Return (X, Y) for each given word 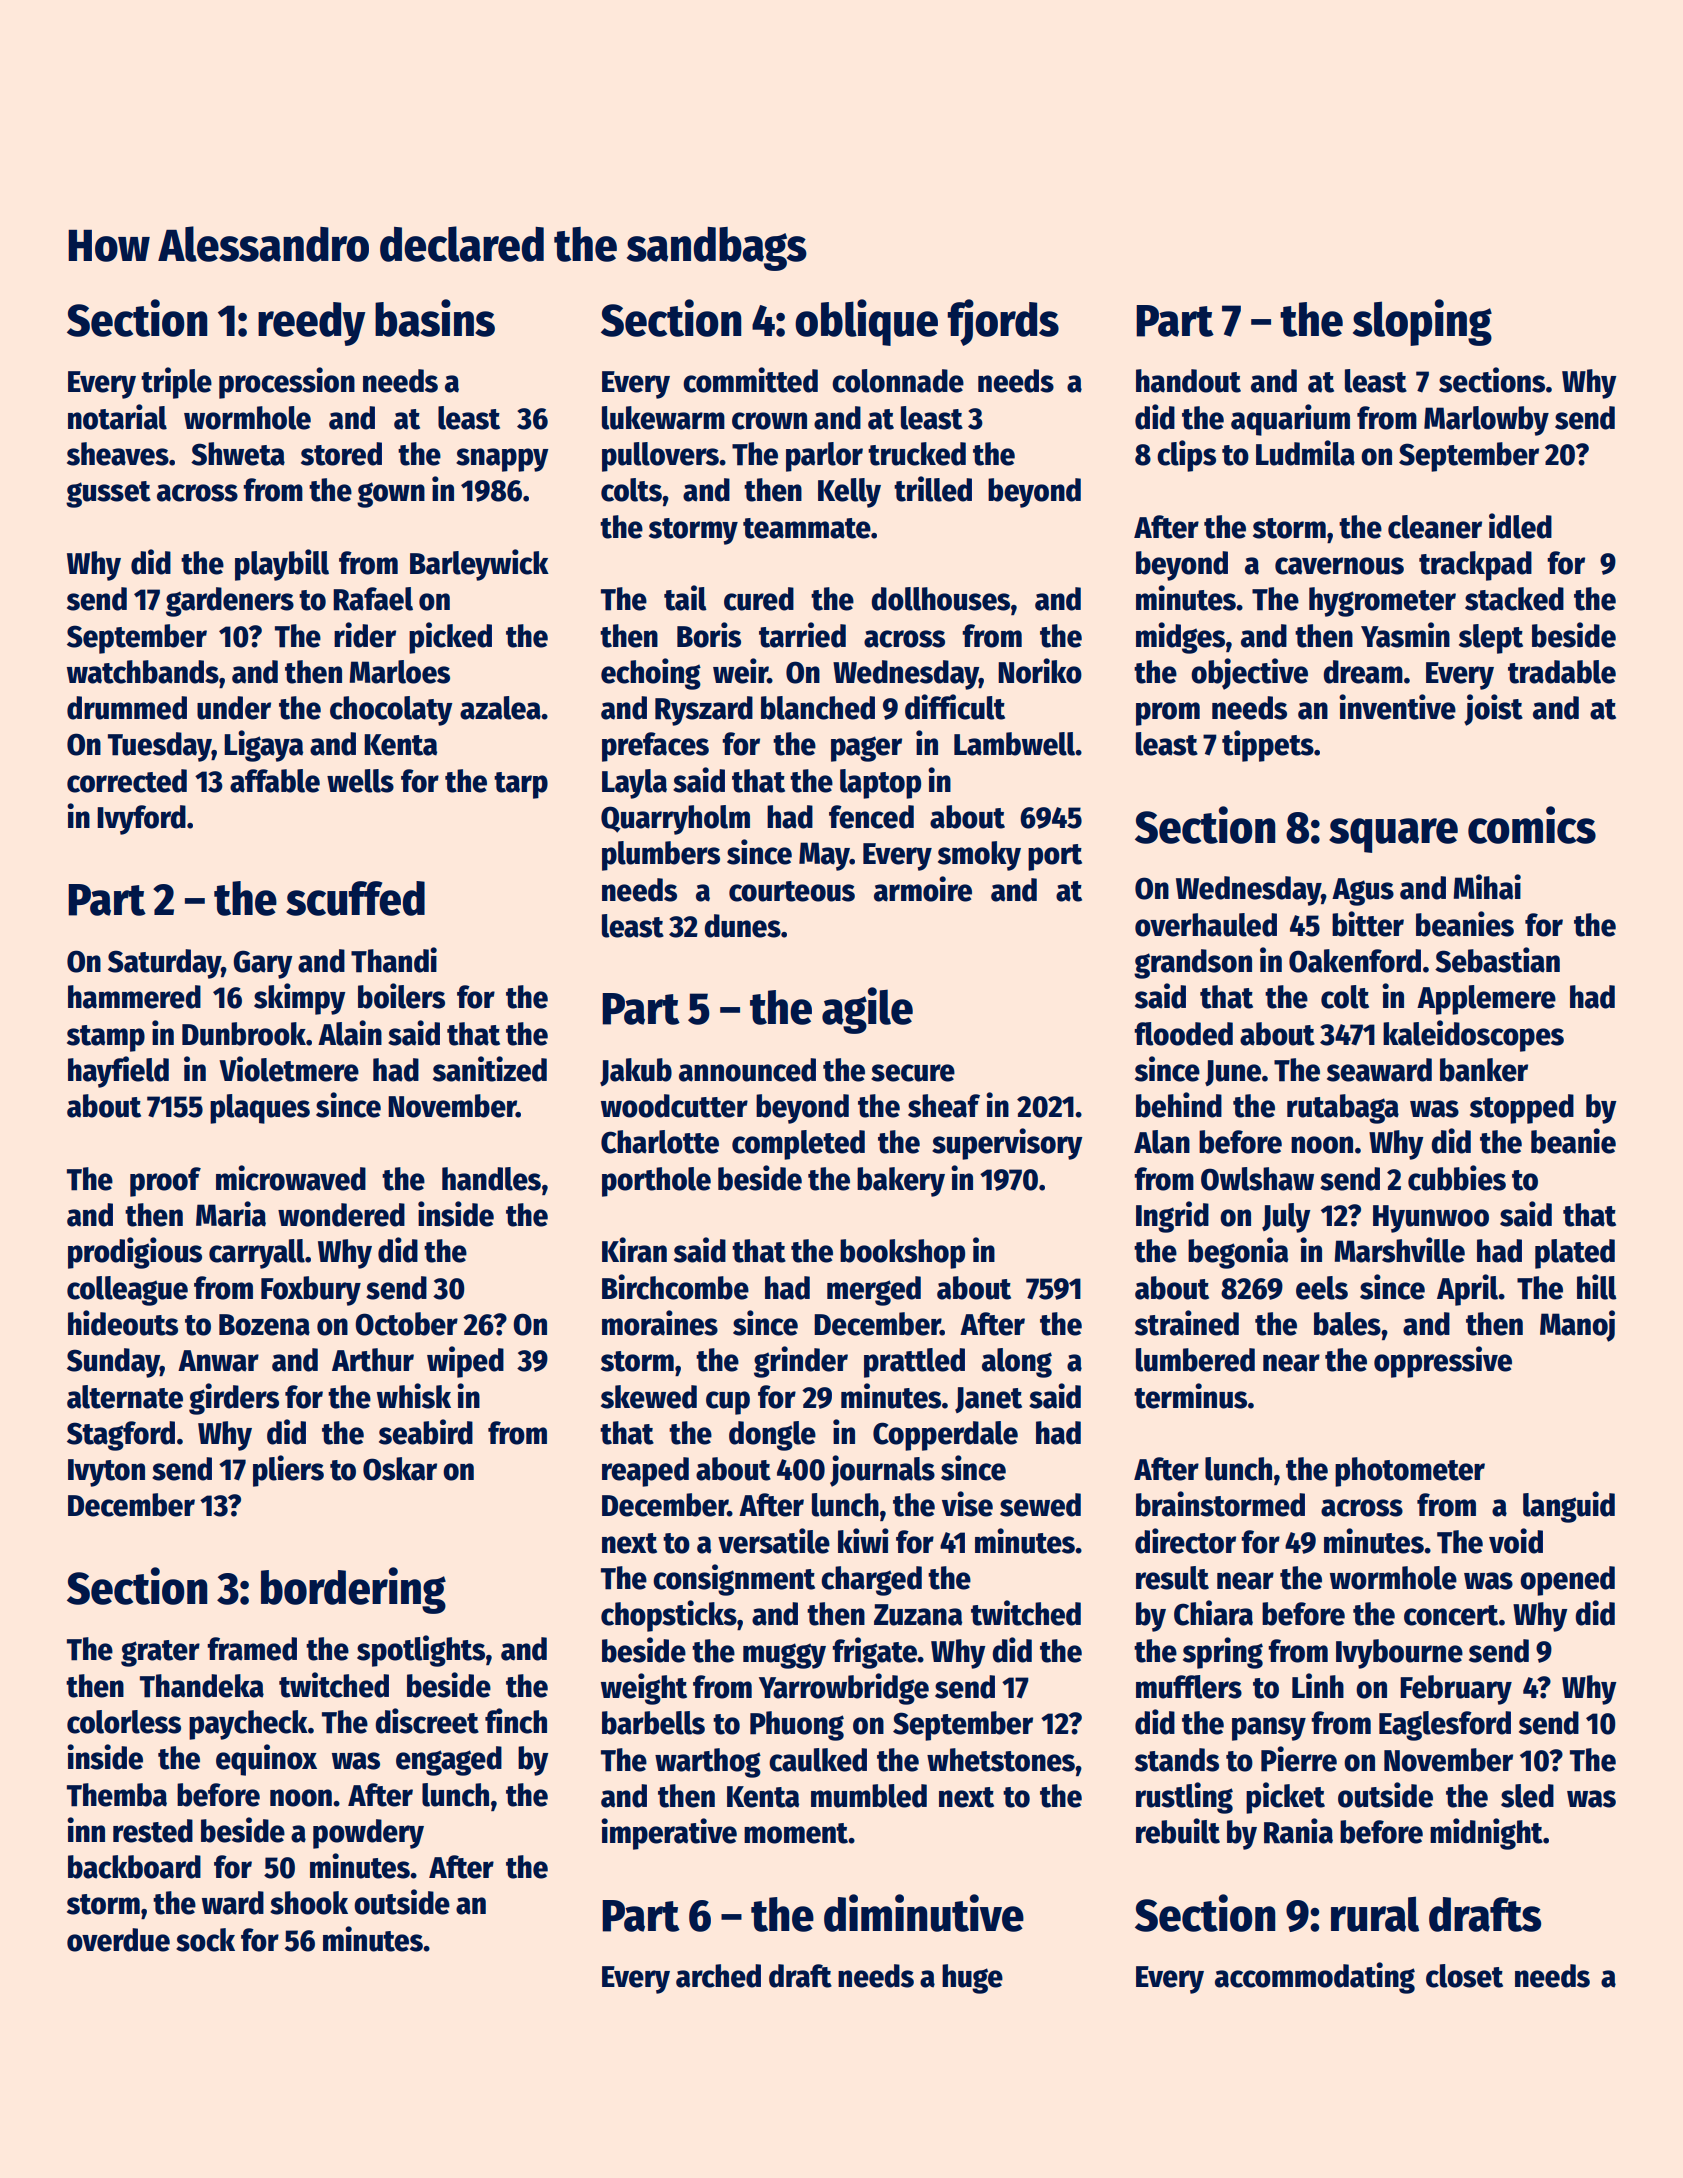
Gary (263, 964)
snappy (502, 460)
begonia (1238, 1253)
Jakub (636, 1072)
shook (309, 1903)
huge (972, 1979)
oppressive (1443, 1362)
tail (685, 598)
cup (728, 1403)
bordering (353, 1590)
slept (1491, 639)
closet (1464, 1976)
